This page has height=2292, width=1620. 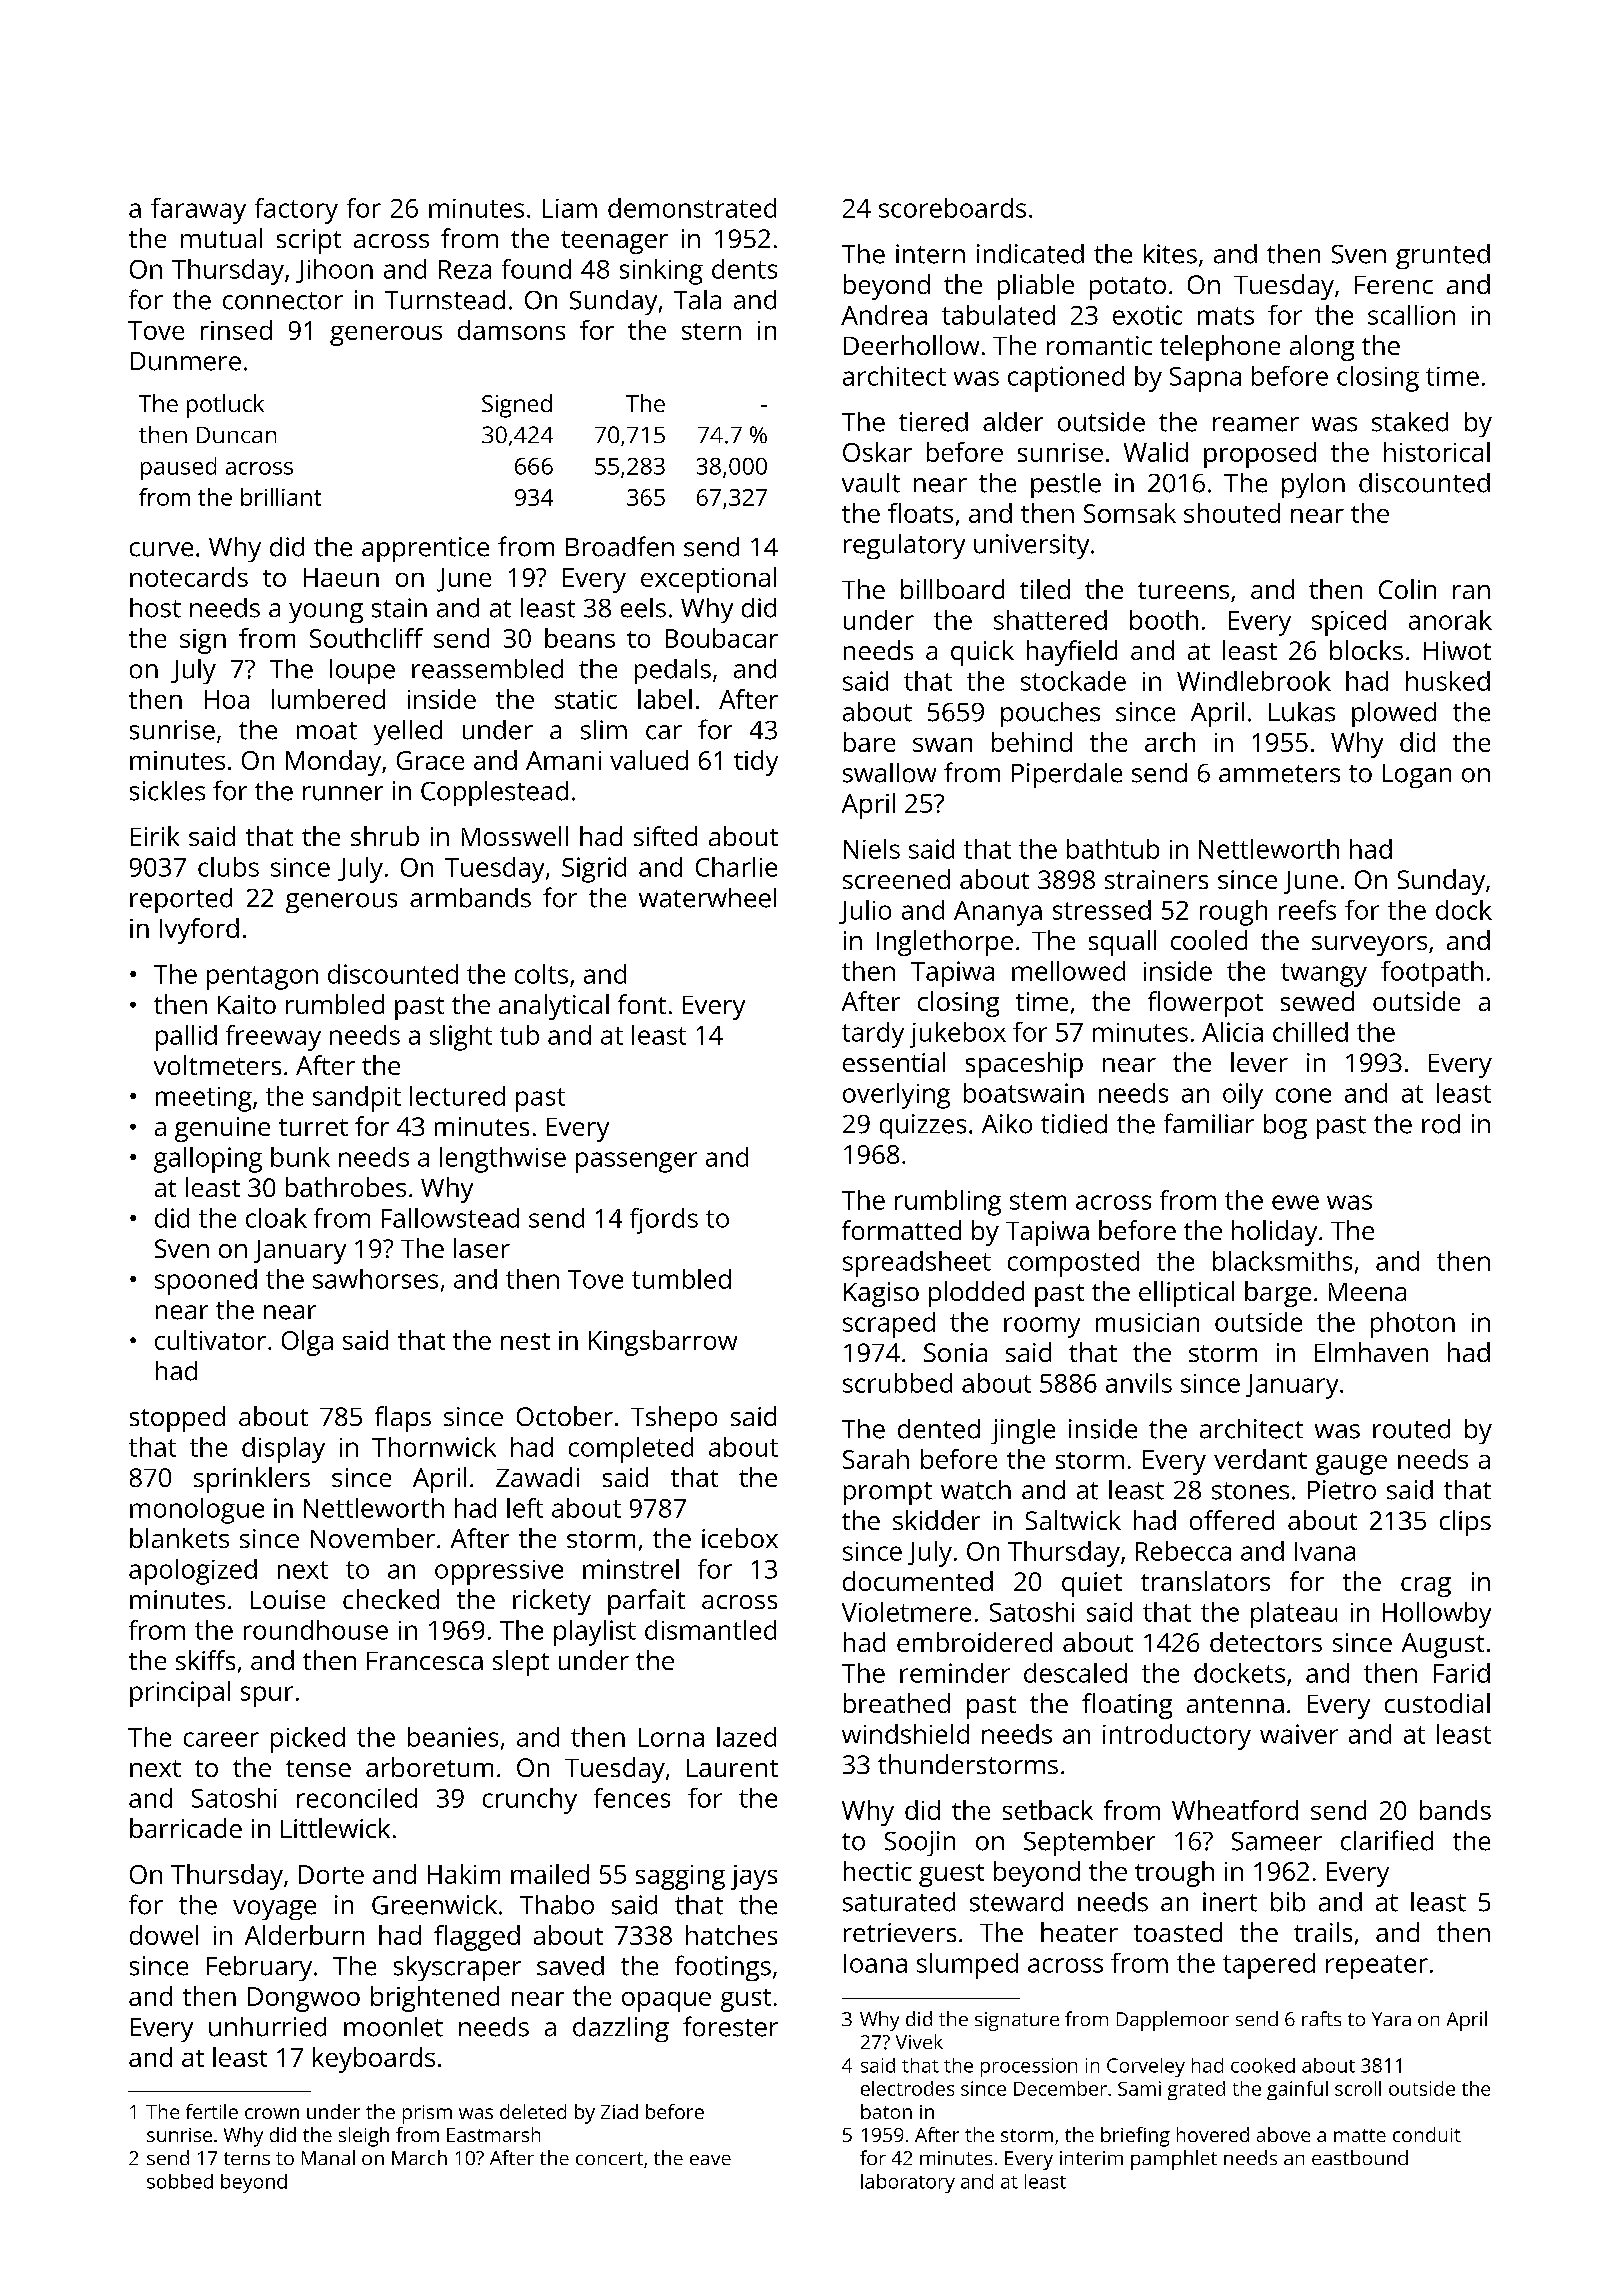 What do you see at coordinates (710, 2160) in the page?
I see `eave` at bounding box center [710, 2160].
